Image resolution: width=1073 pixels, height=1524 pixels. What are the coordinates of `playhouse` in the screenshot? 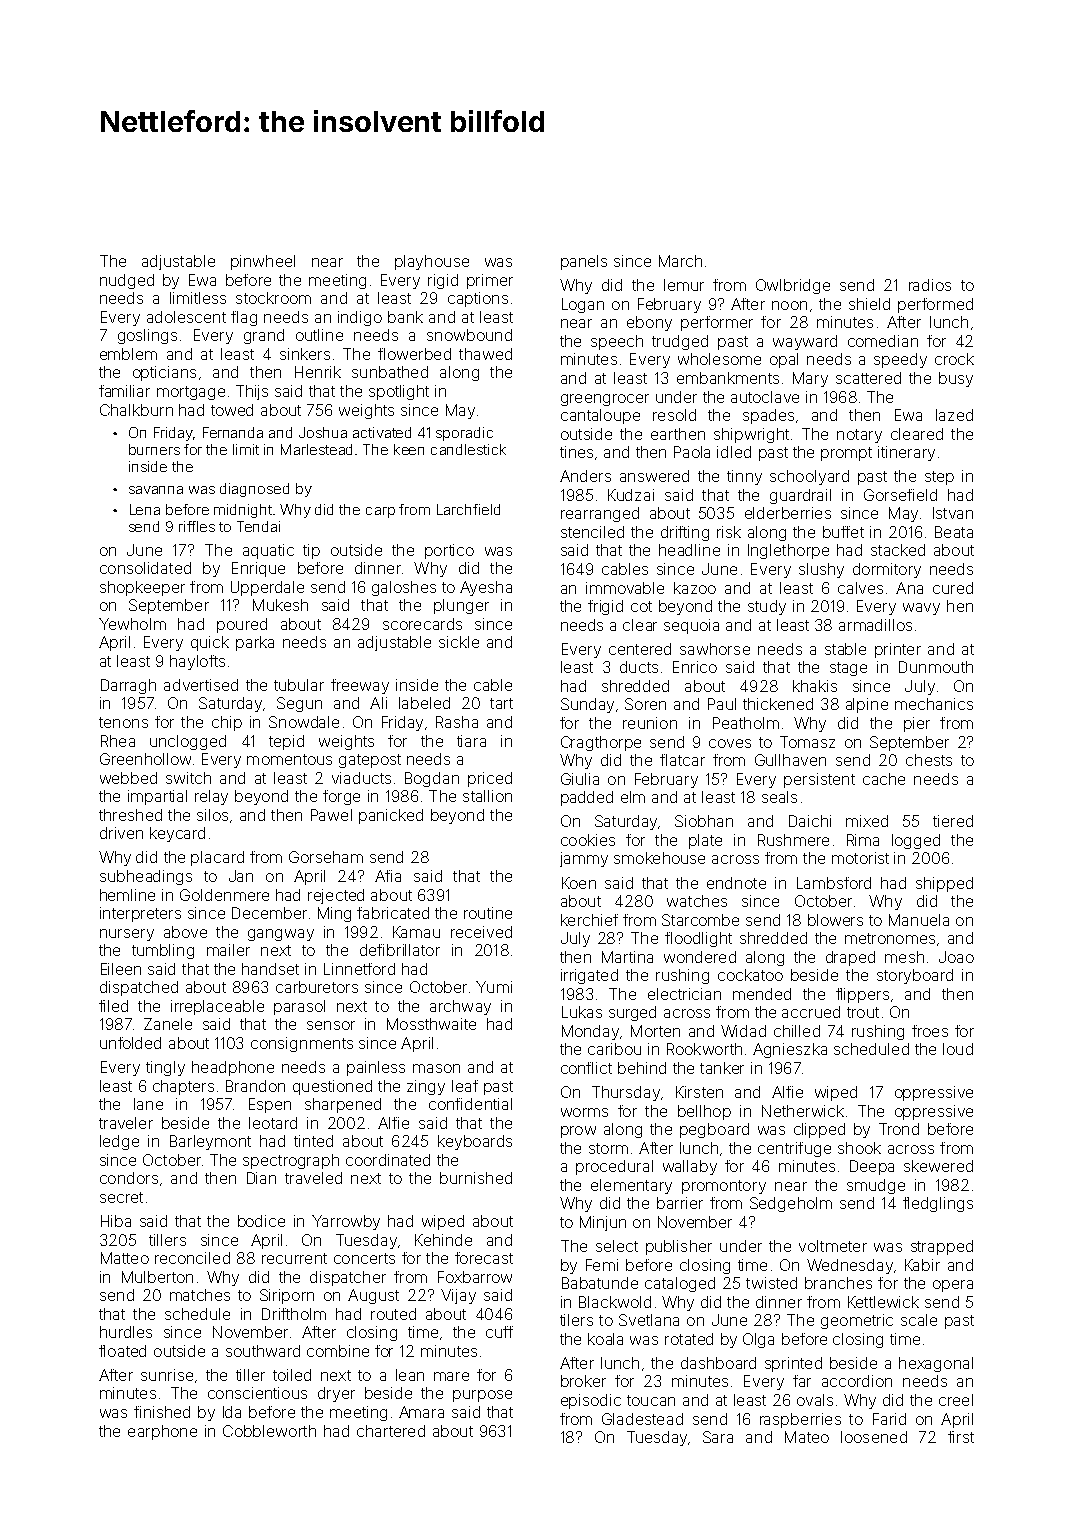 It's located at (432, 262).
